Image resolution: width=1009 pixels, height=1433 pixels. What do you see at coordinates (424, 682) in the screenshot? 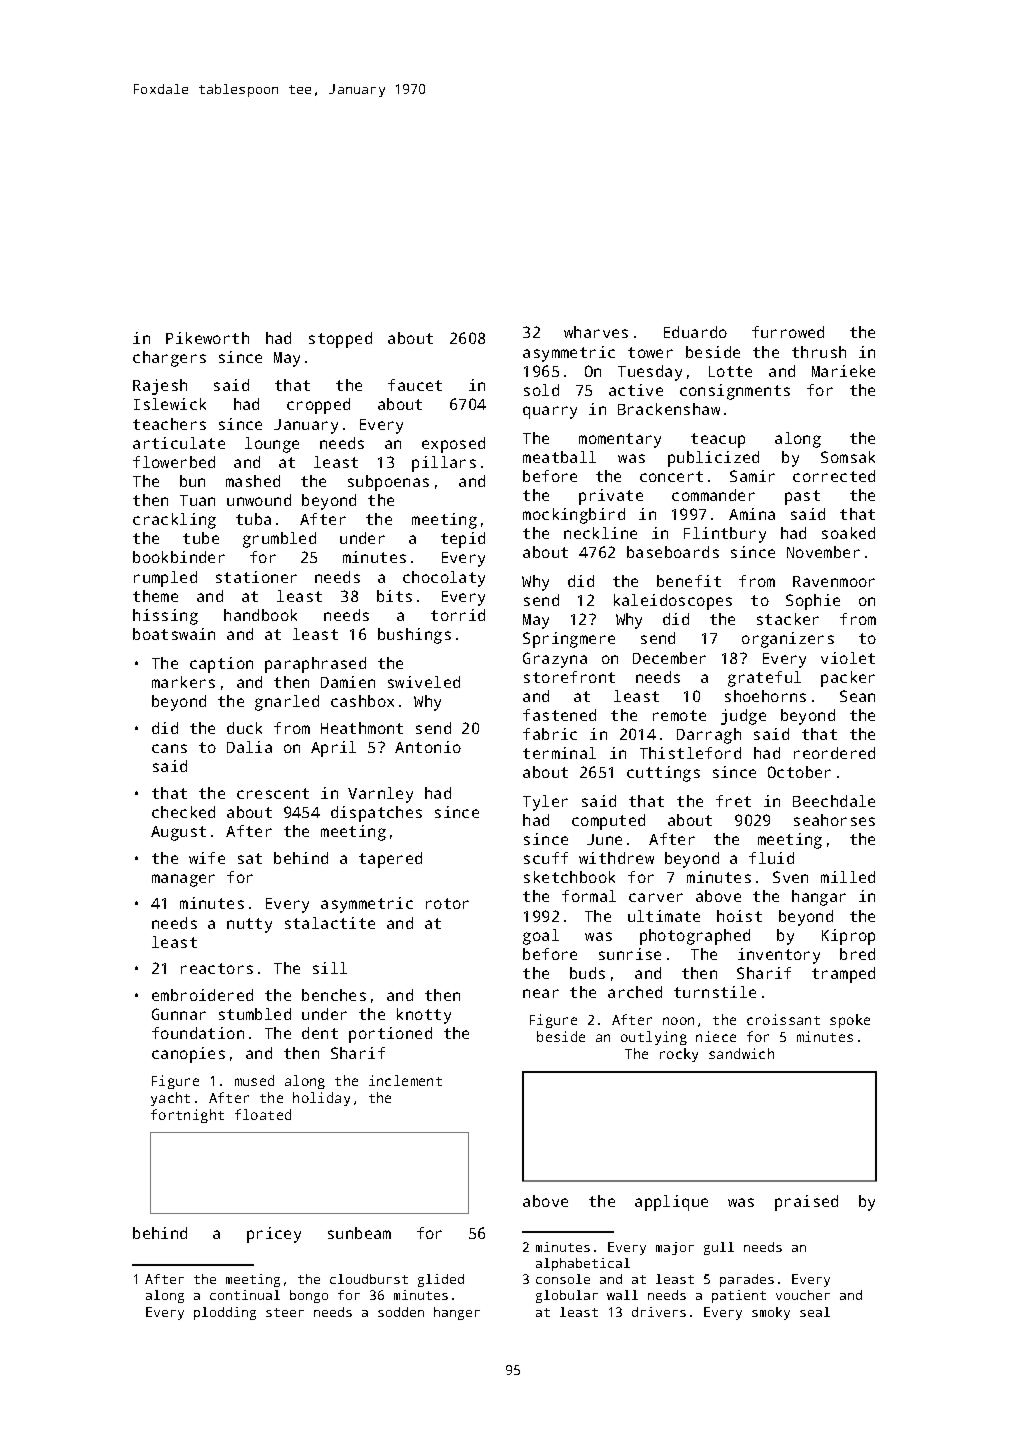
I see `swiveled` at bounding box center [424, 682].
